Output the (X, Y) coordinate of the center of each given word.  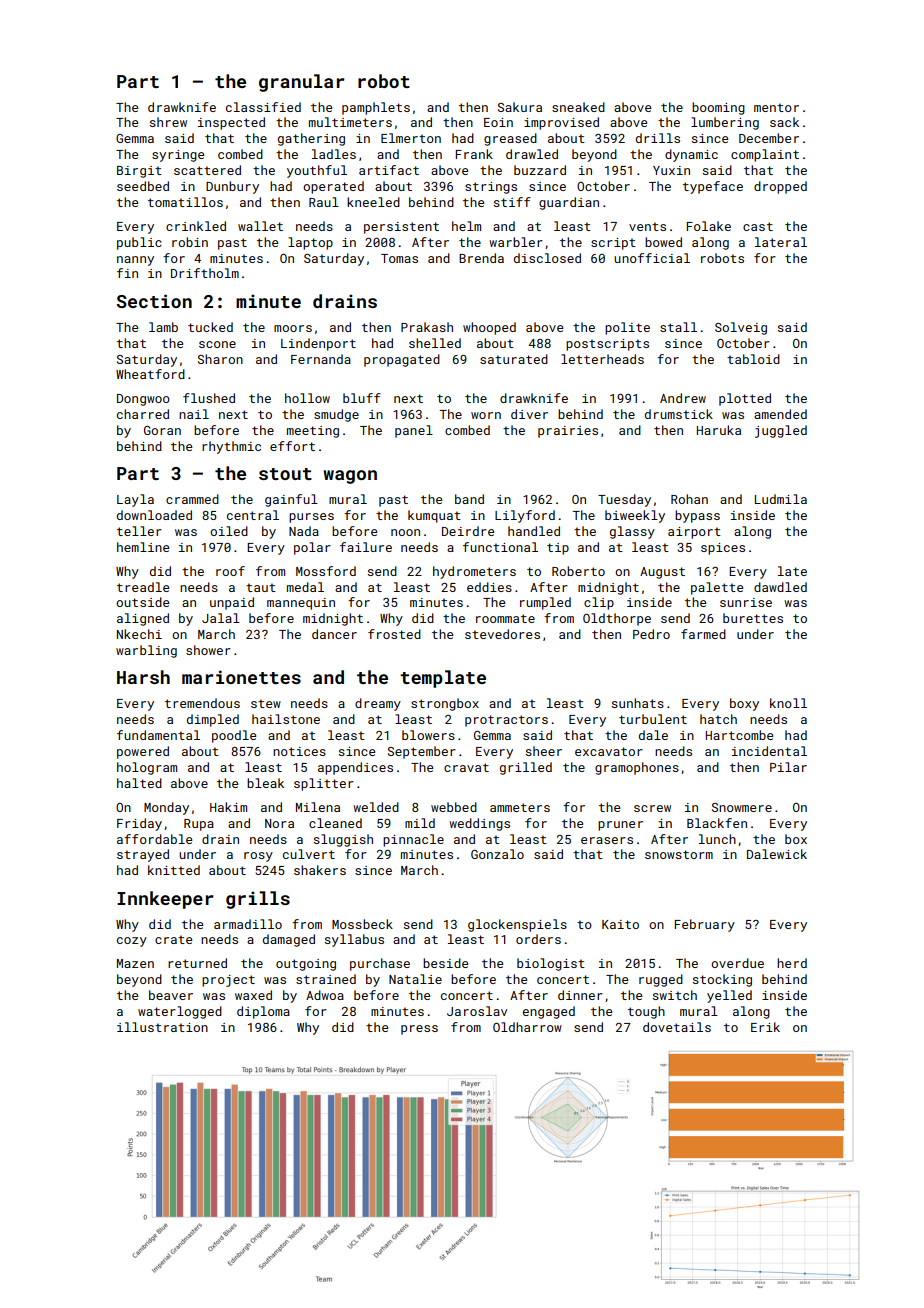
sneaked (578, 107)
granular (301, 83)
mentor (776, 107)
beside (445, 963)
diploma (263, 1012)
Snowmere (742, 807)
